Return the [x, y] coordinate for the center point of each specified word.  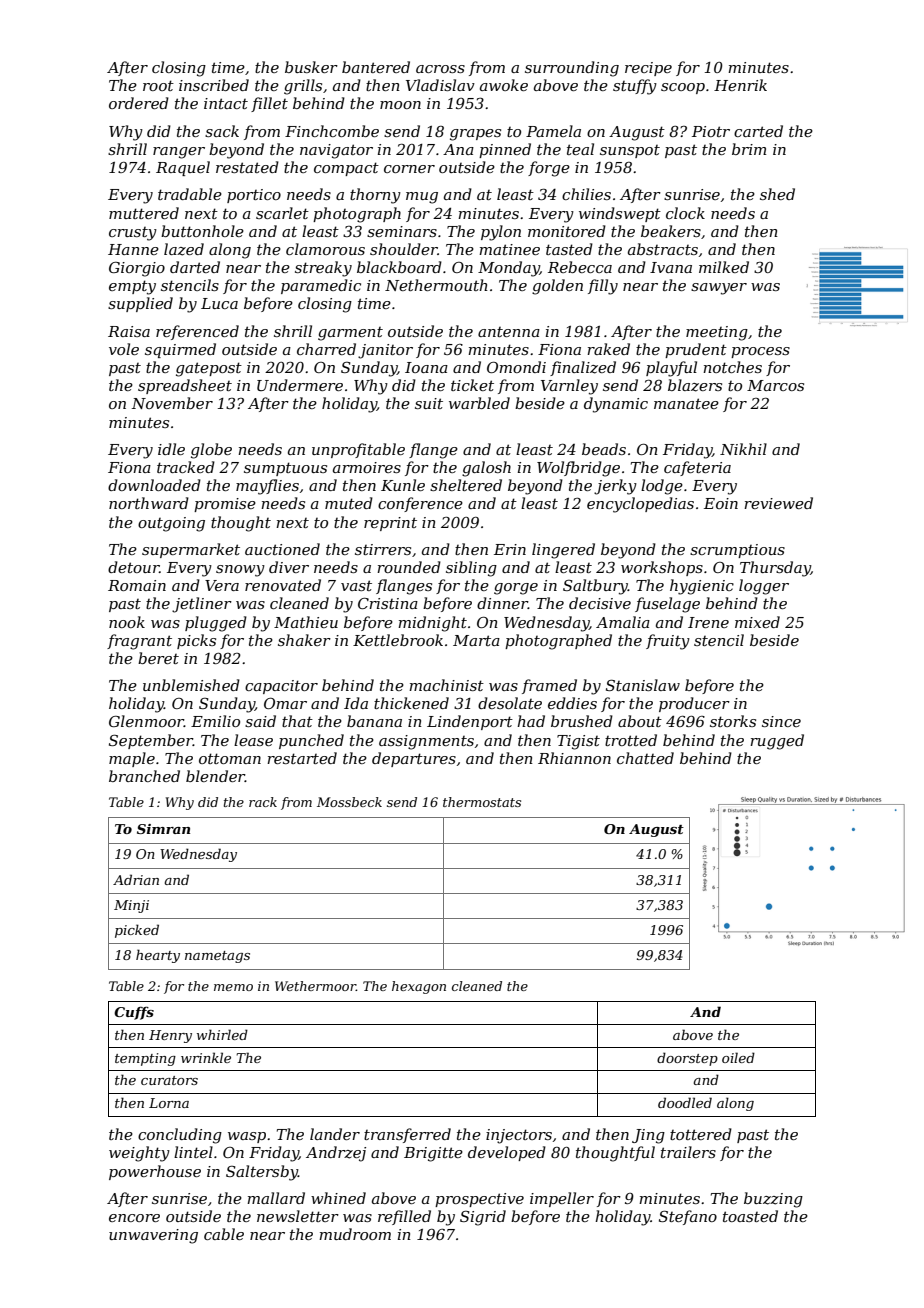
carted [758, 131]
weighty [139, 1154]
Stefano [688, 1217]
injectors [519, 1136]
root [158, 85]
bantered [376, 67]
